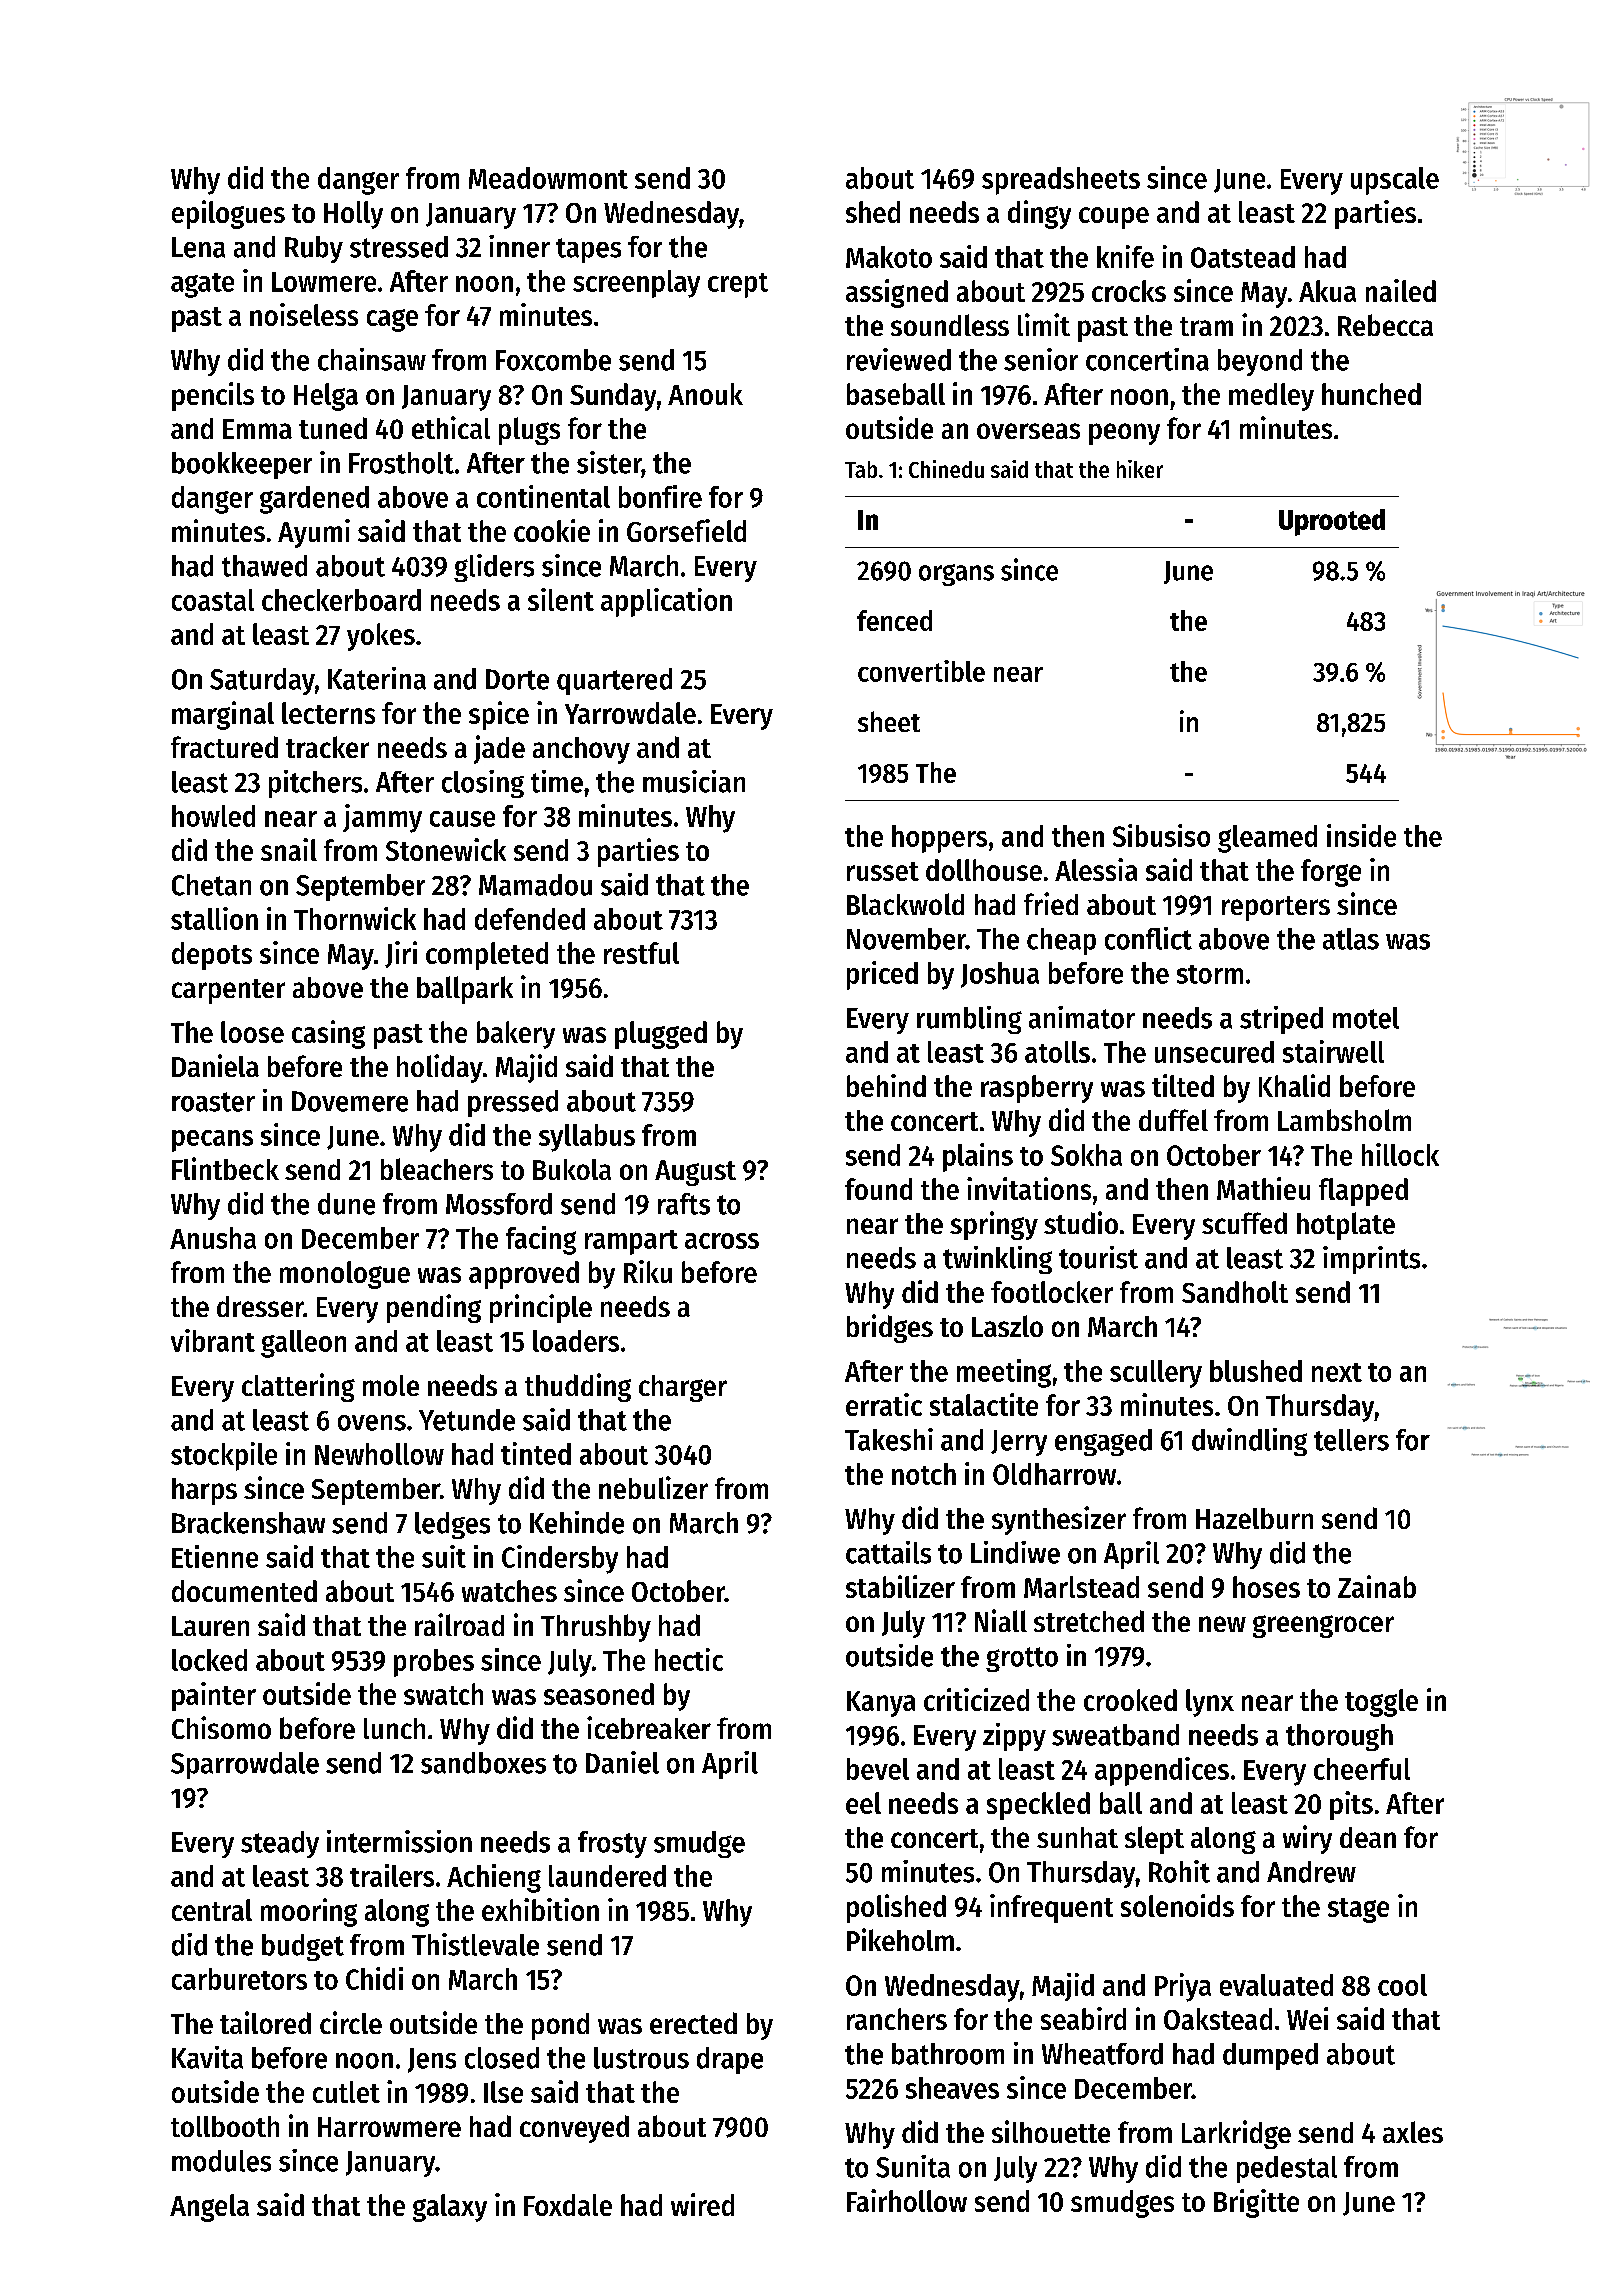  I want to click on depots, so click(212, 956).
